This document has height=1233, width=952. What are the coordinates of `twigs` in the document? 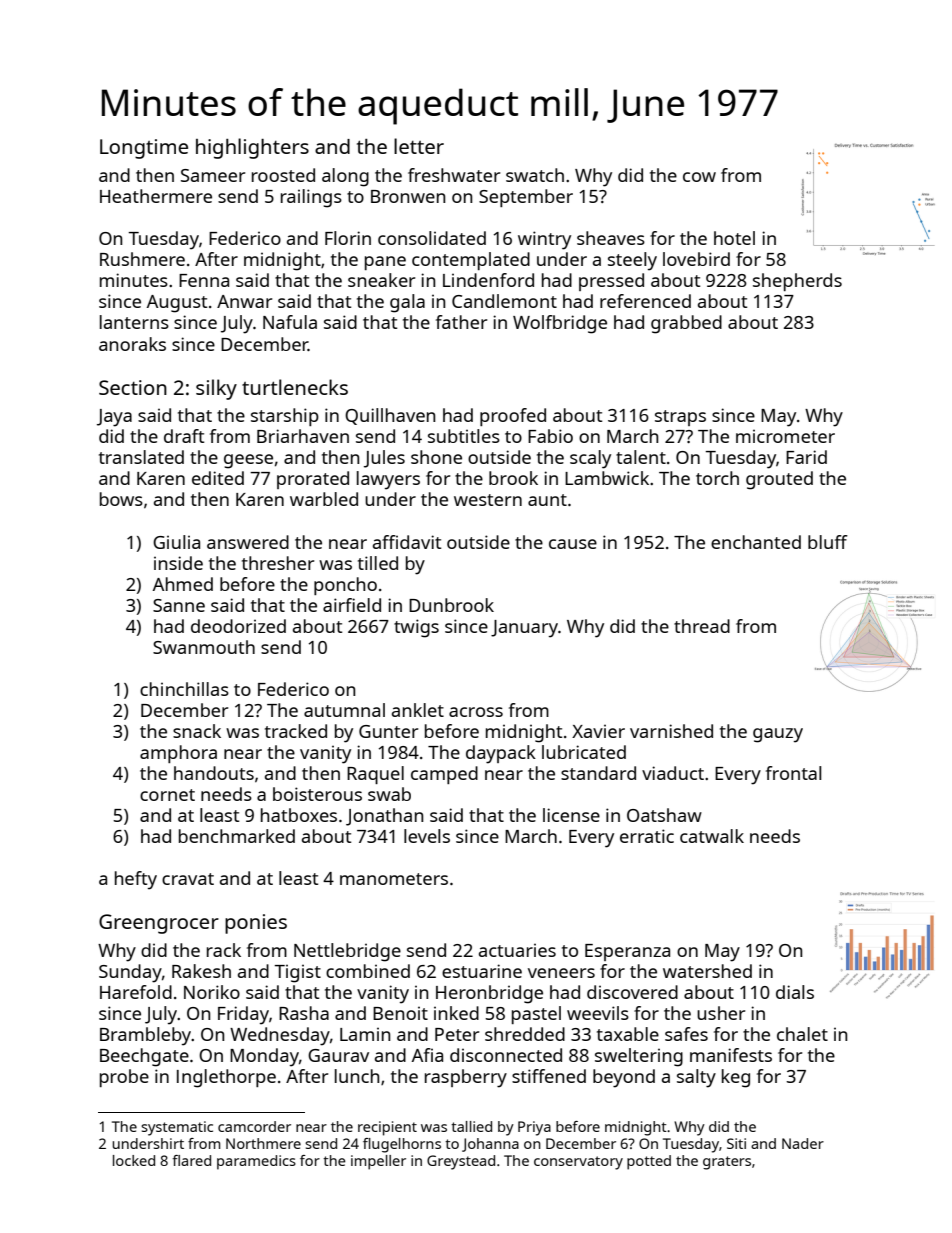 It's located at (416, 628).
